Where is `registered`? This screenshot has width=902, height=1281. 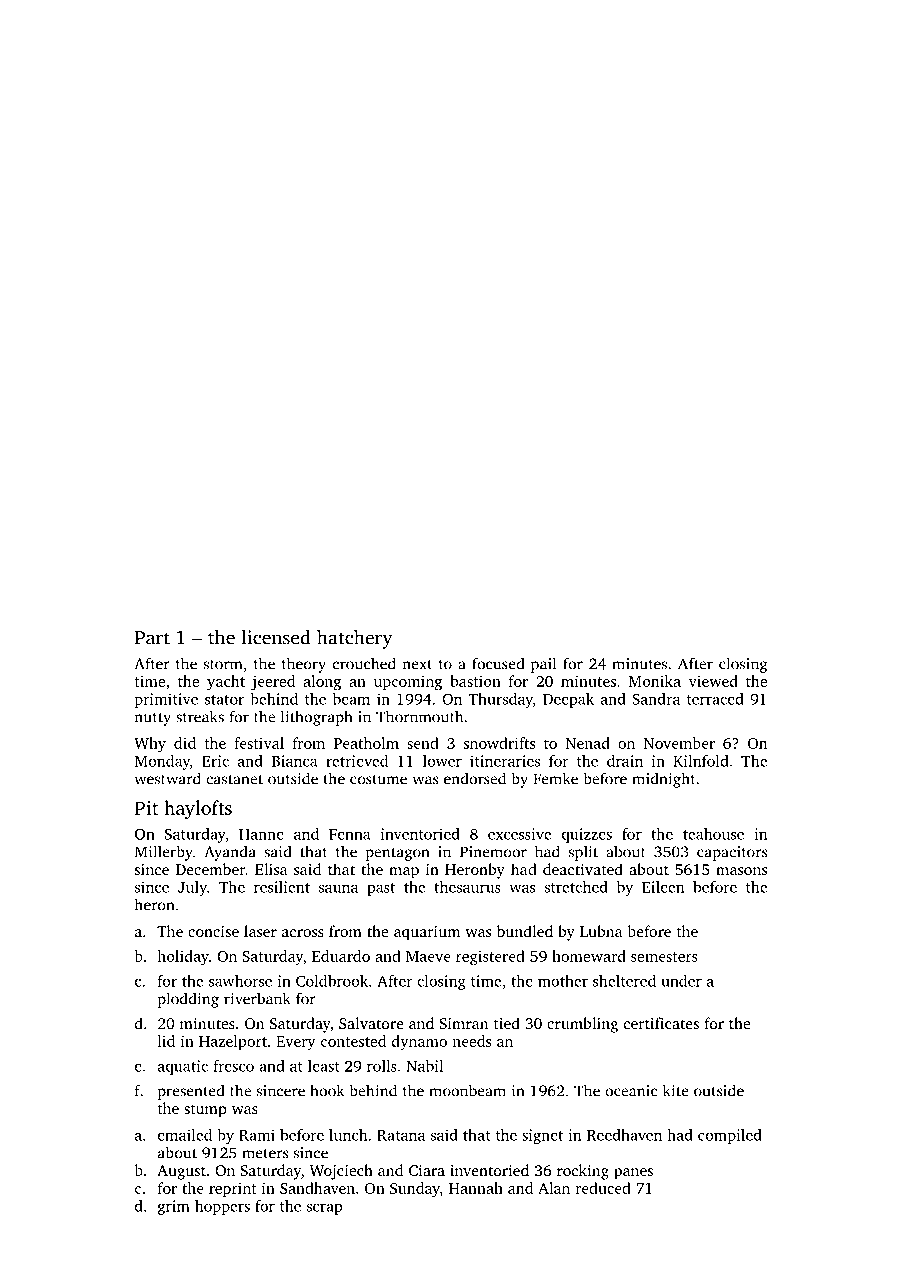
registered is located at coordinates (490, 958).
